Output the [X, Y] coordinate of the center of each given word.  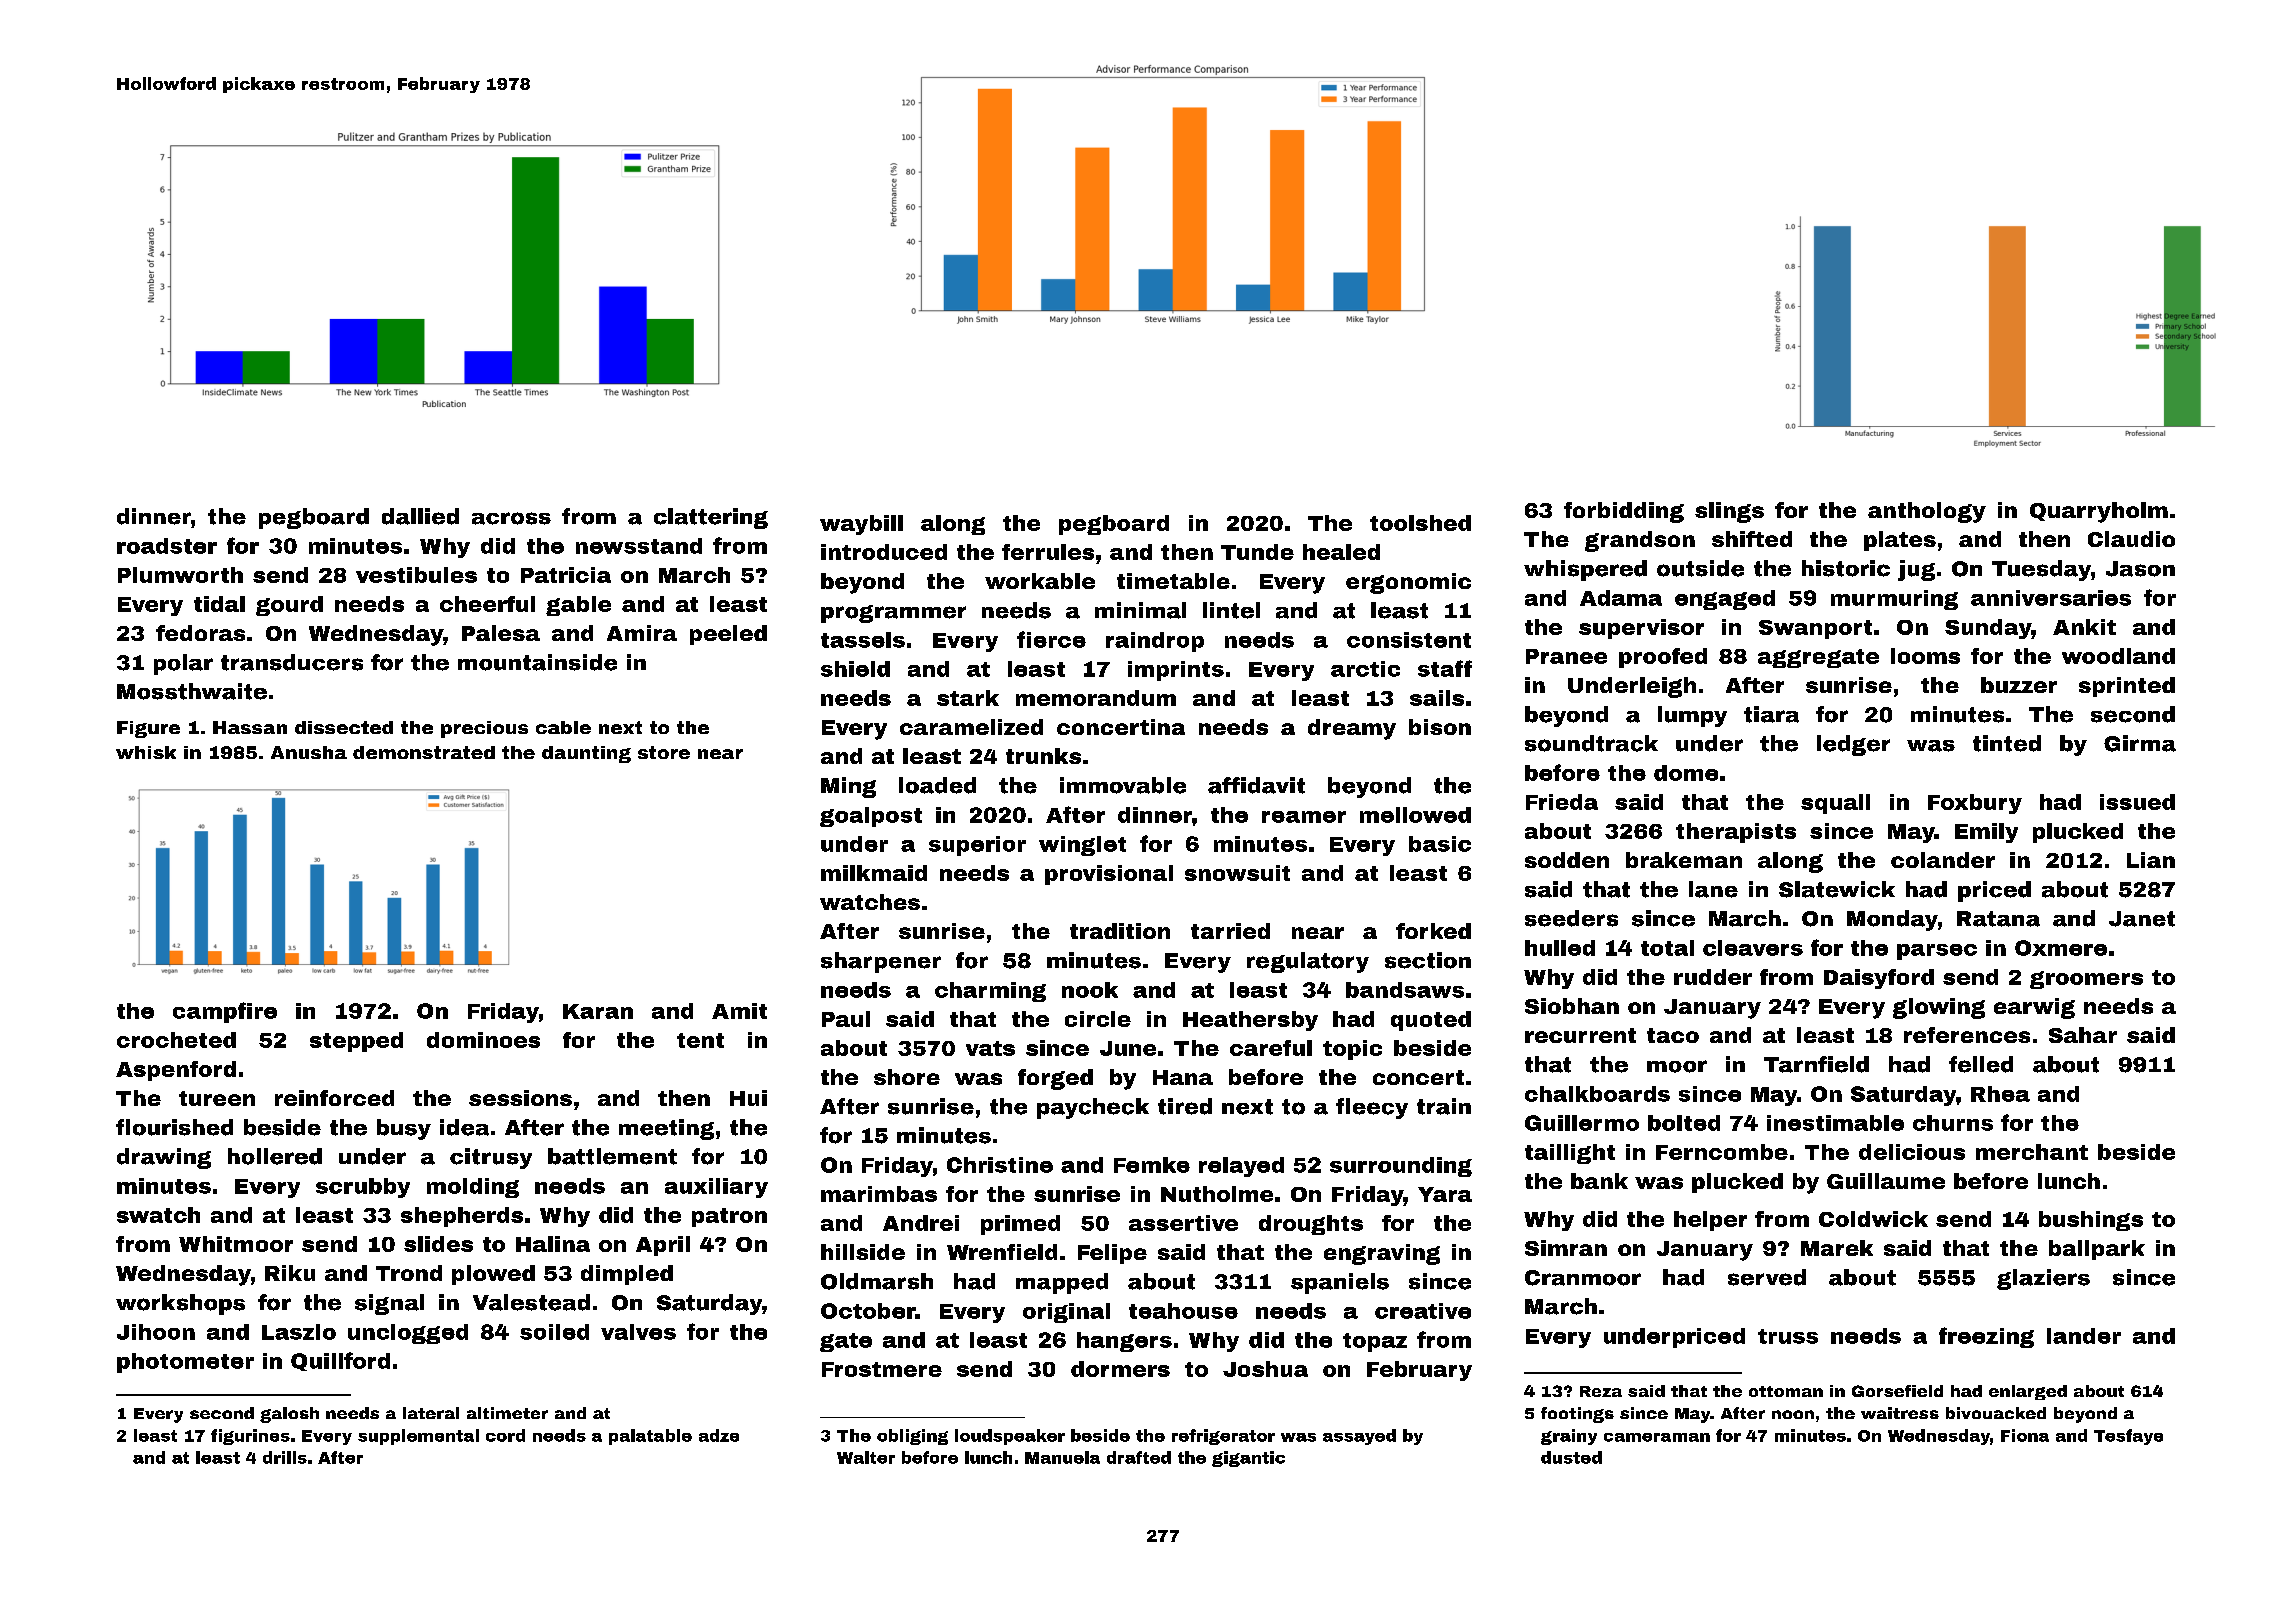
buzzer [2019, 685]
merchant [2032, 1152]
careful [1271, 1048]
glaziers [2043, 1279]
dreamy [1352, 729]
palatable [650, 1437]
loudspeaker [1010, 1437]
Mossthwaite [192, 691]
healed [1341, 552]
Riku [290, 1273]
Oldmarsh [877, 1281]
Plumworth [180, 575]
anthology [1927, 512]
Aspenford [176, 1071]
